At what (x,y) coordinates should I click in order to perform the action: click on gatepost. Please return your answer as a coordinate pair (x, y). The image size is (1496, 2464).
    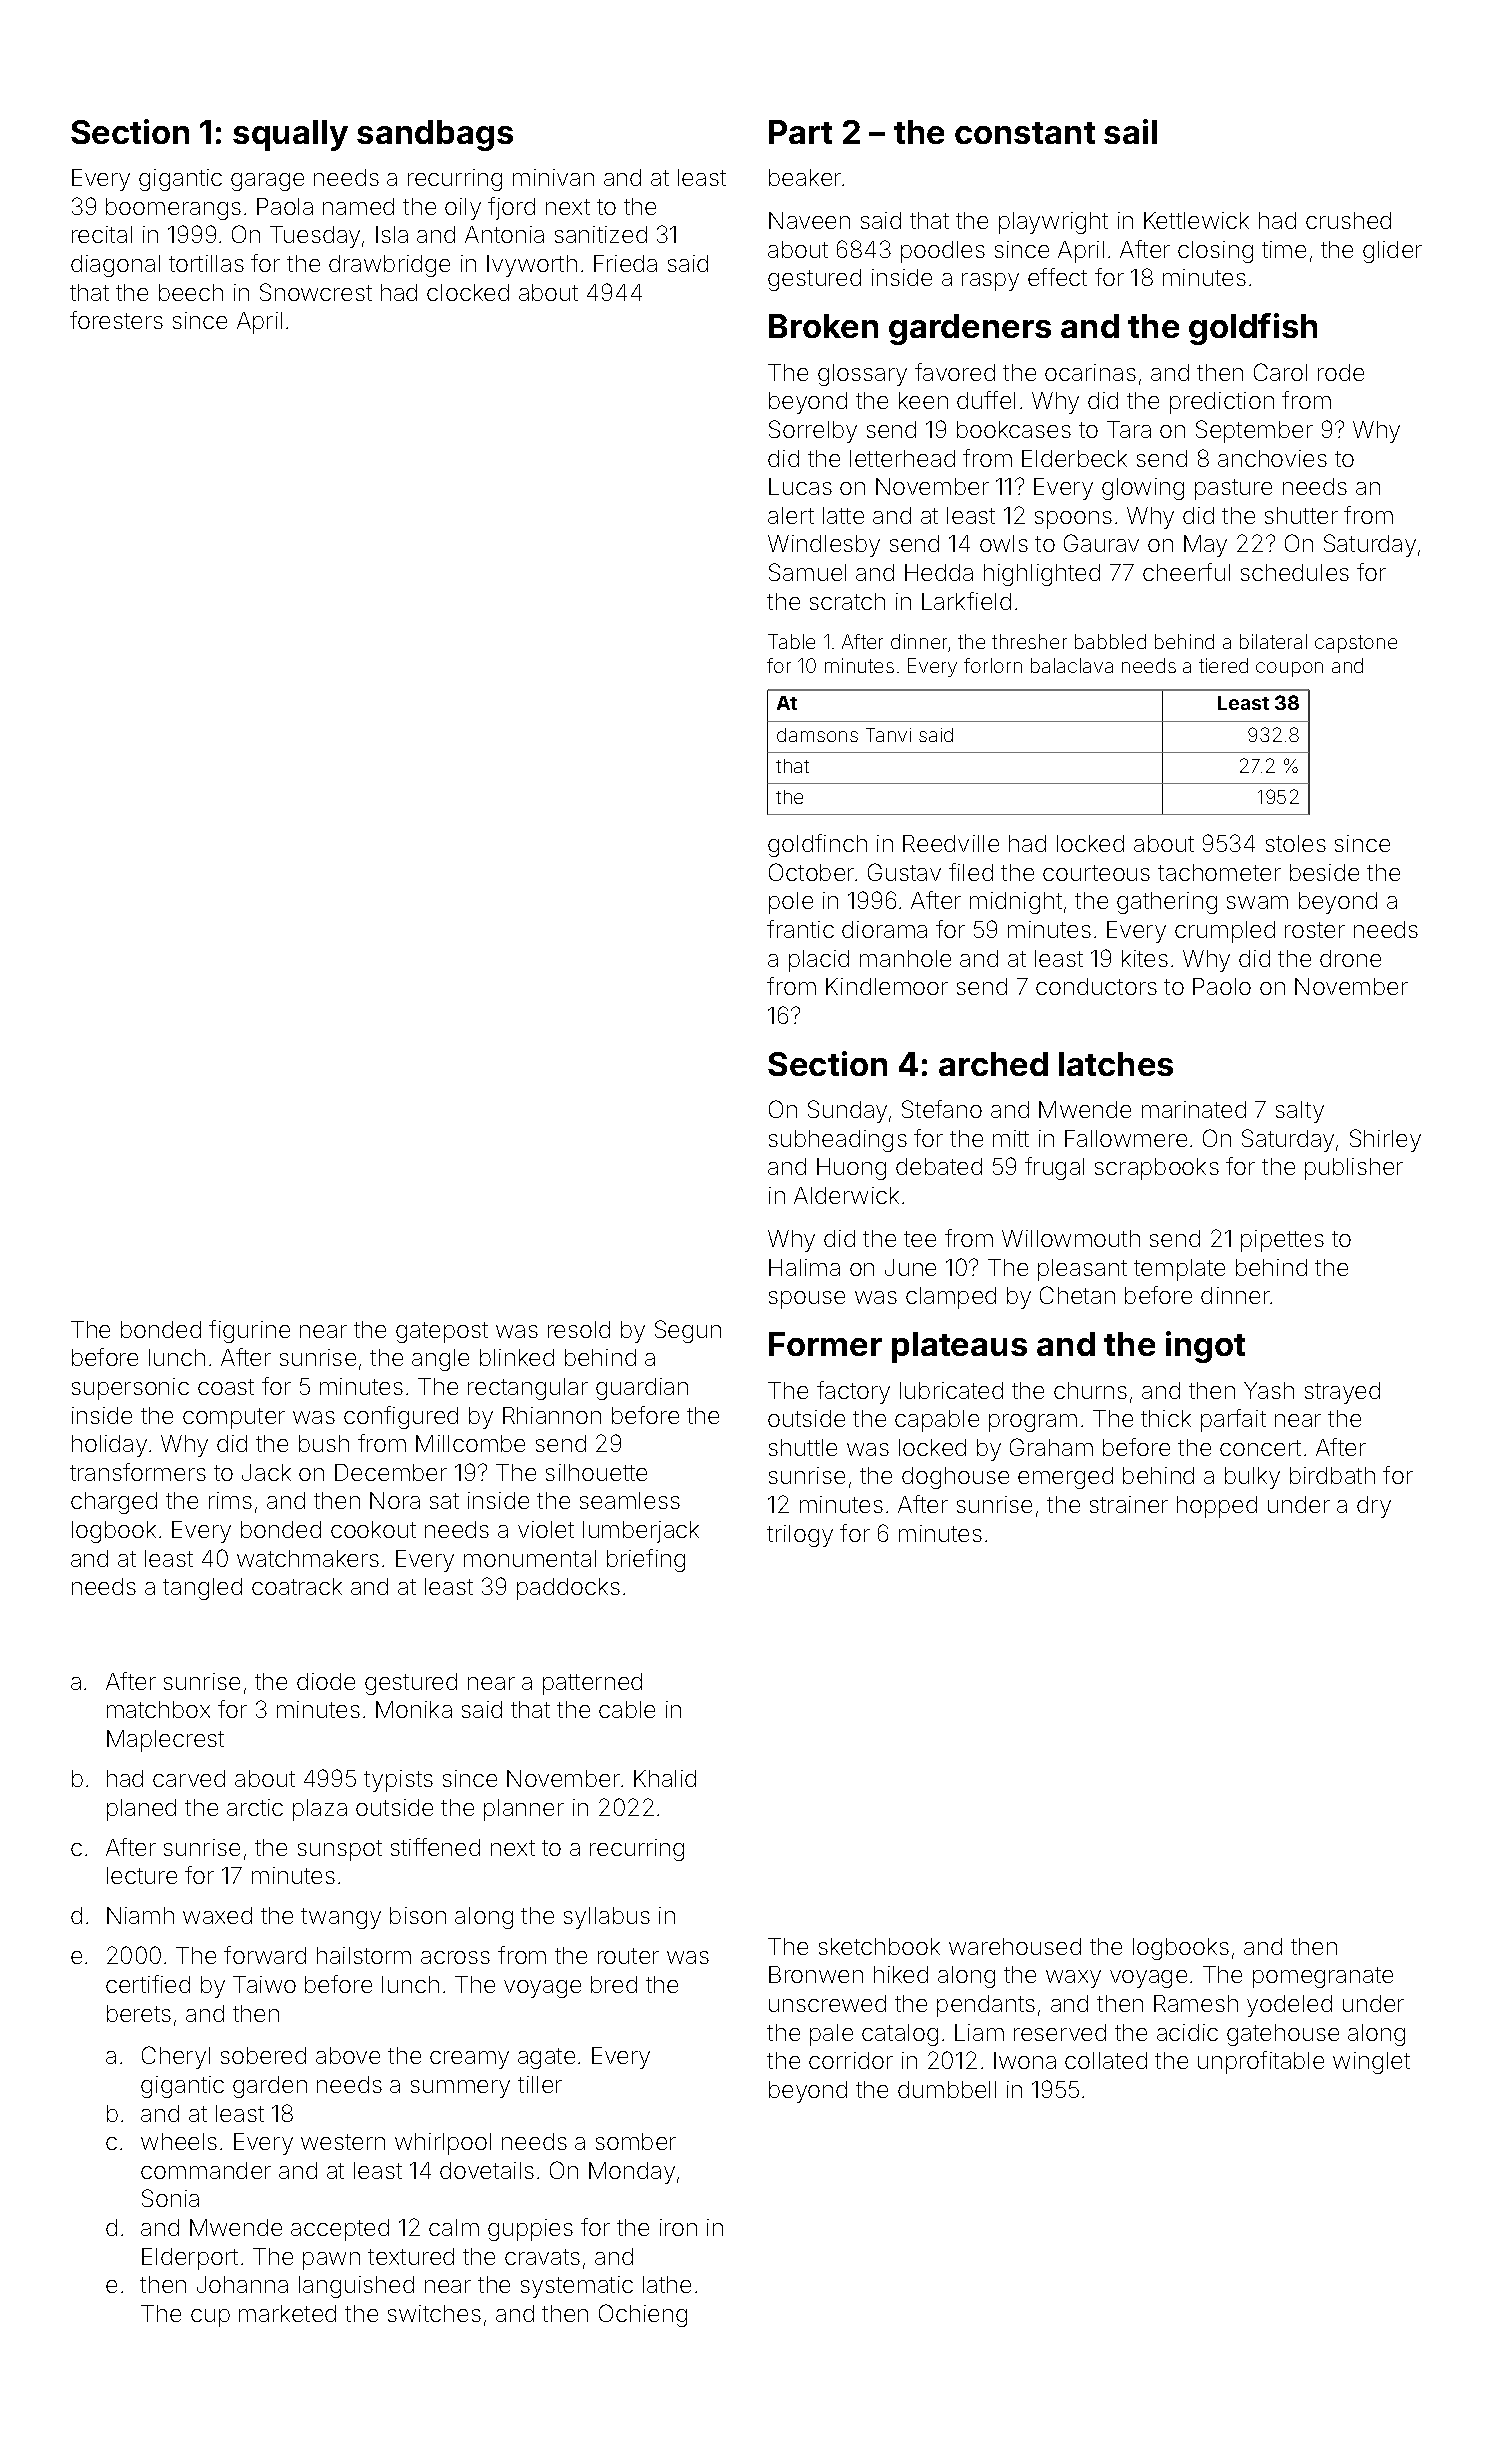
    Looking at the image, I should click on (442, 1332).
